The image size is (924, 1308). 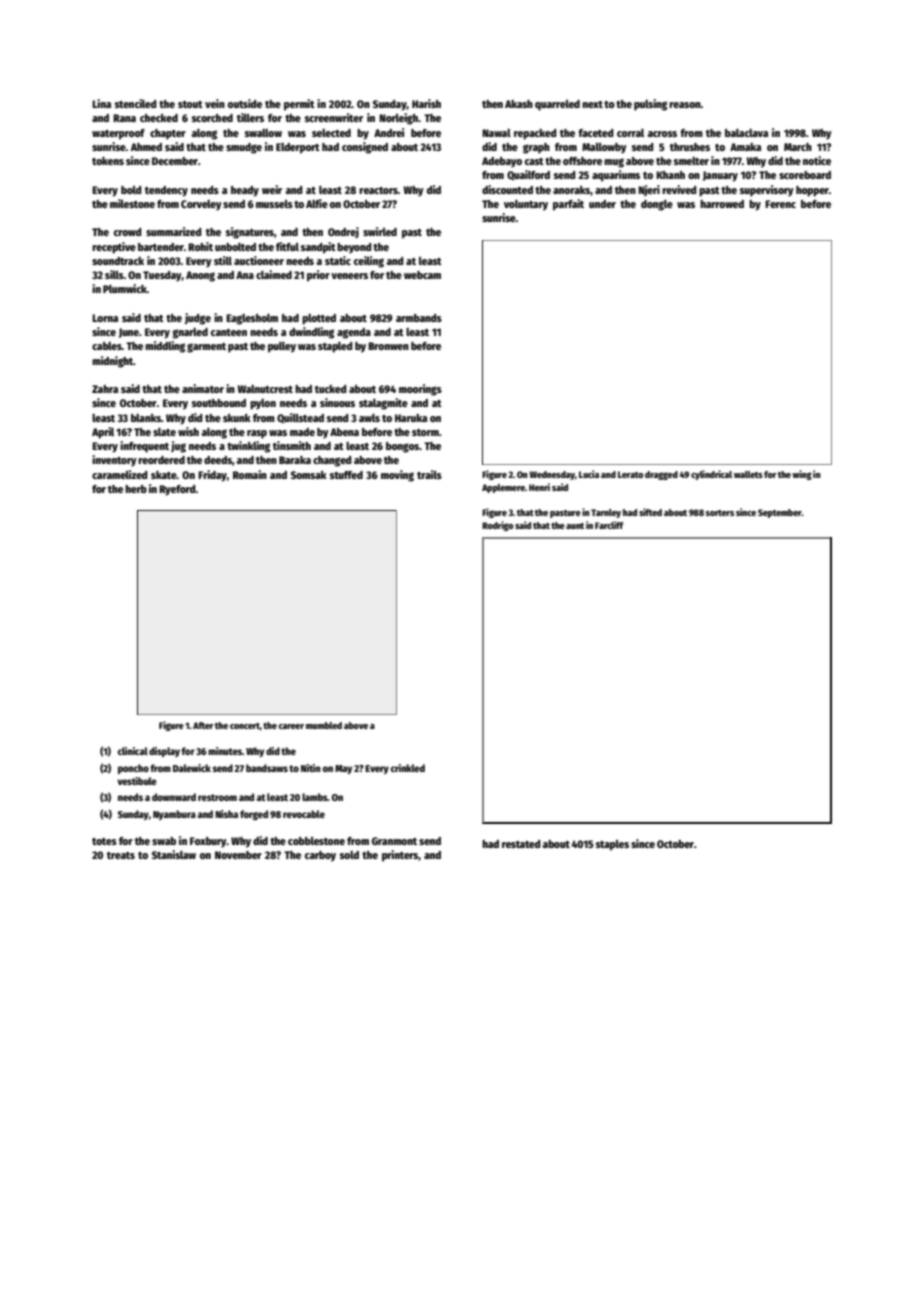 What do you see at coordinates (426, 103) in the image?
I see `Harish` at bounding box center [426, 103].
